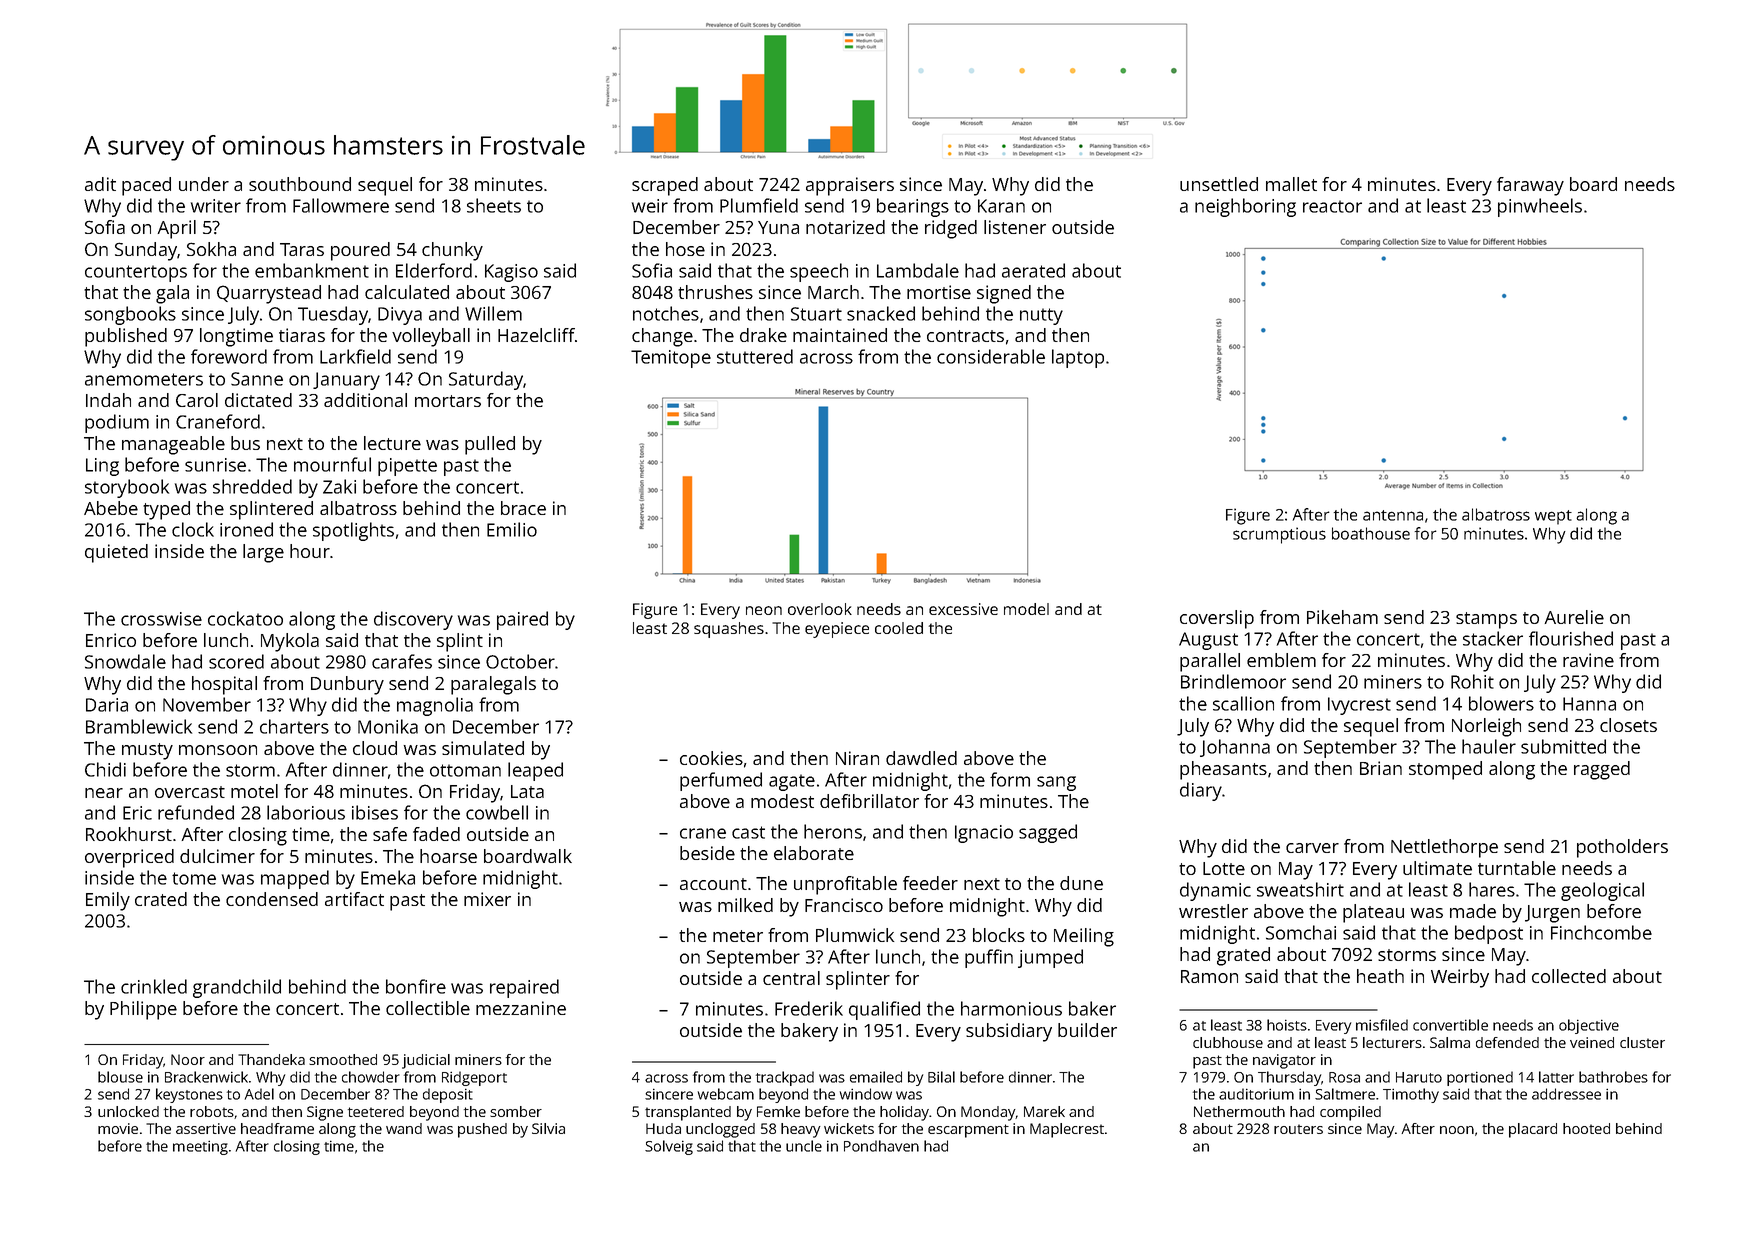  What do you see at coordinates (1444, 848) in the screenshot?
I see `Nettlethorpe` at bounding box center [1444, 848].
